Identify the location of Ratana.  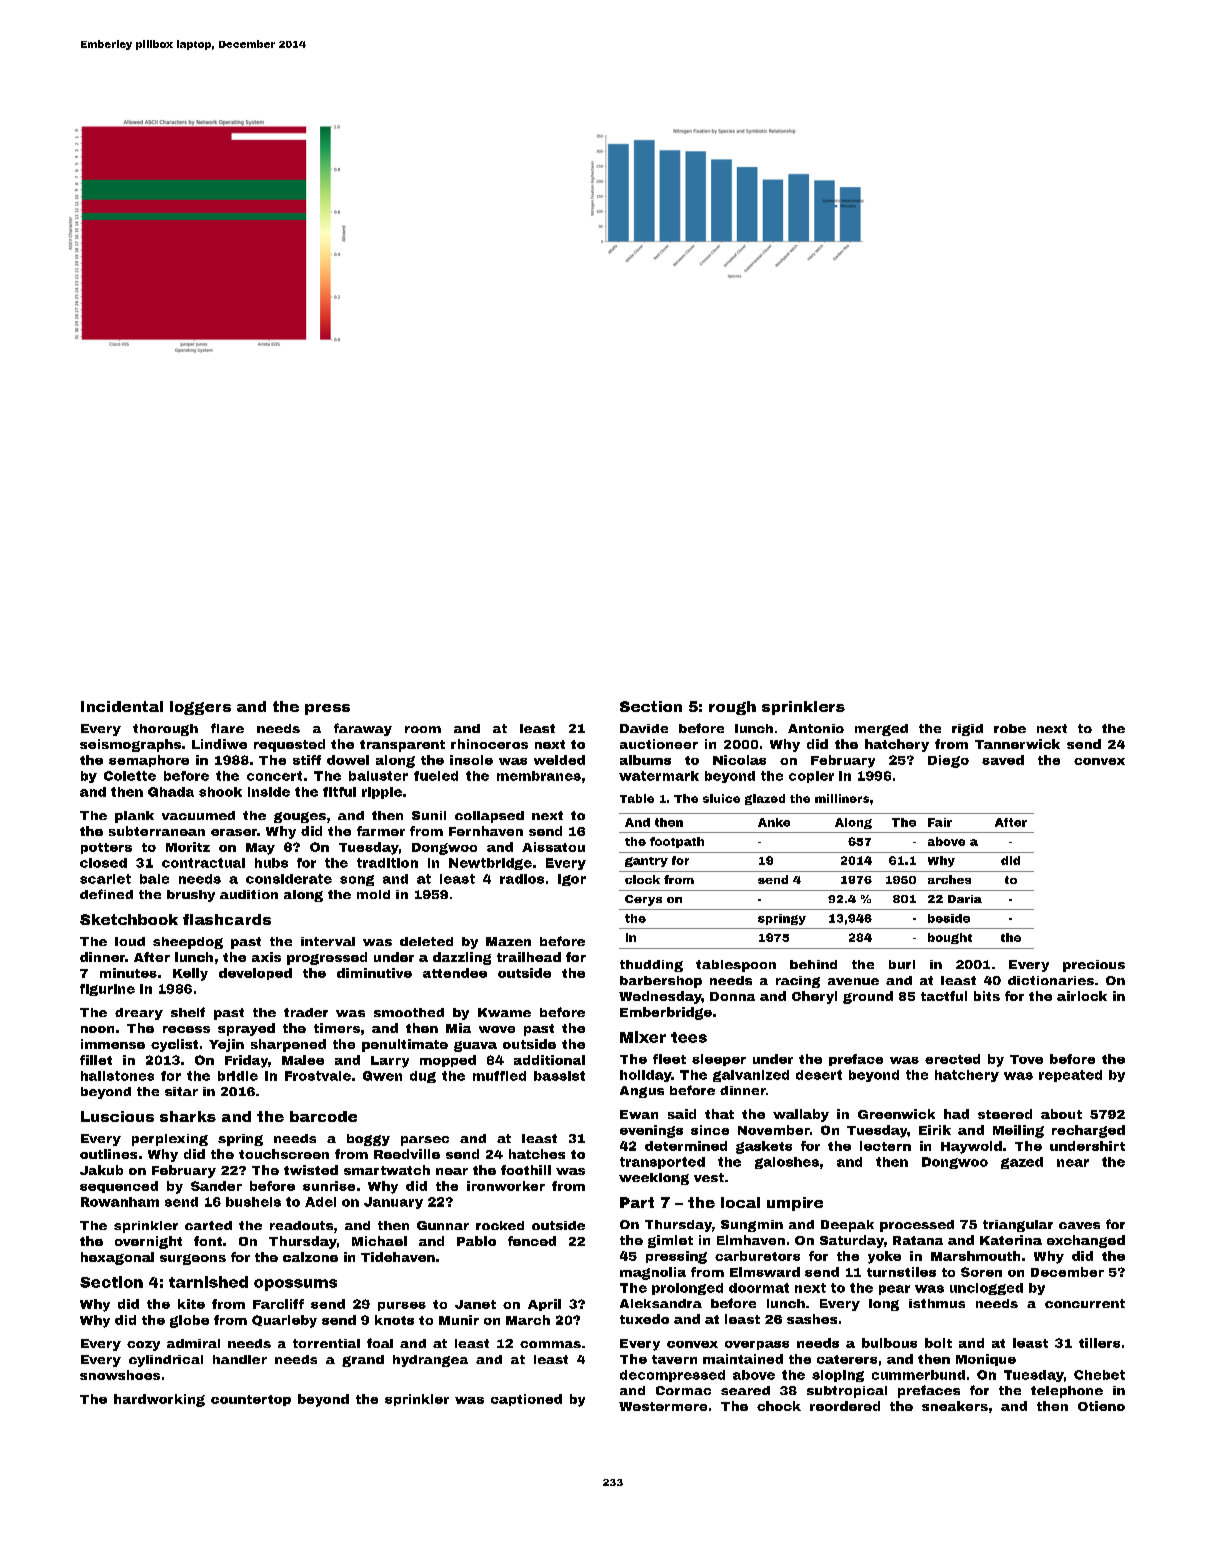
(918, 1240).
